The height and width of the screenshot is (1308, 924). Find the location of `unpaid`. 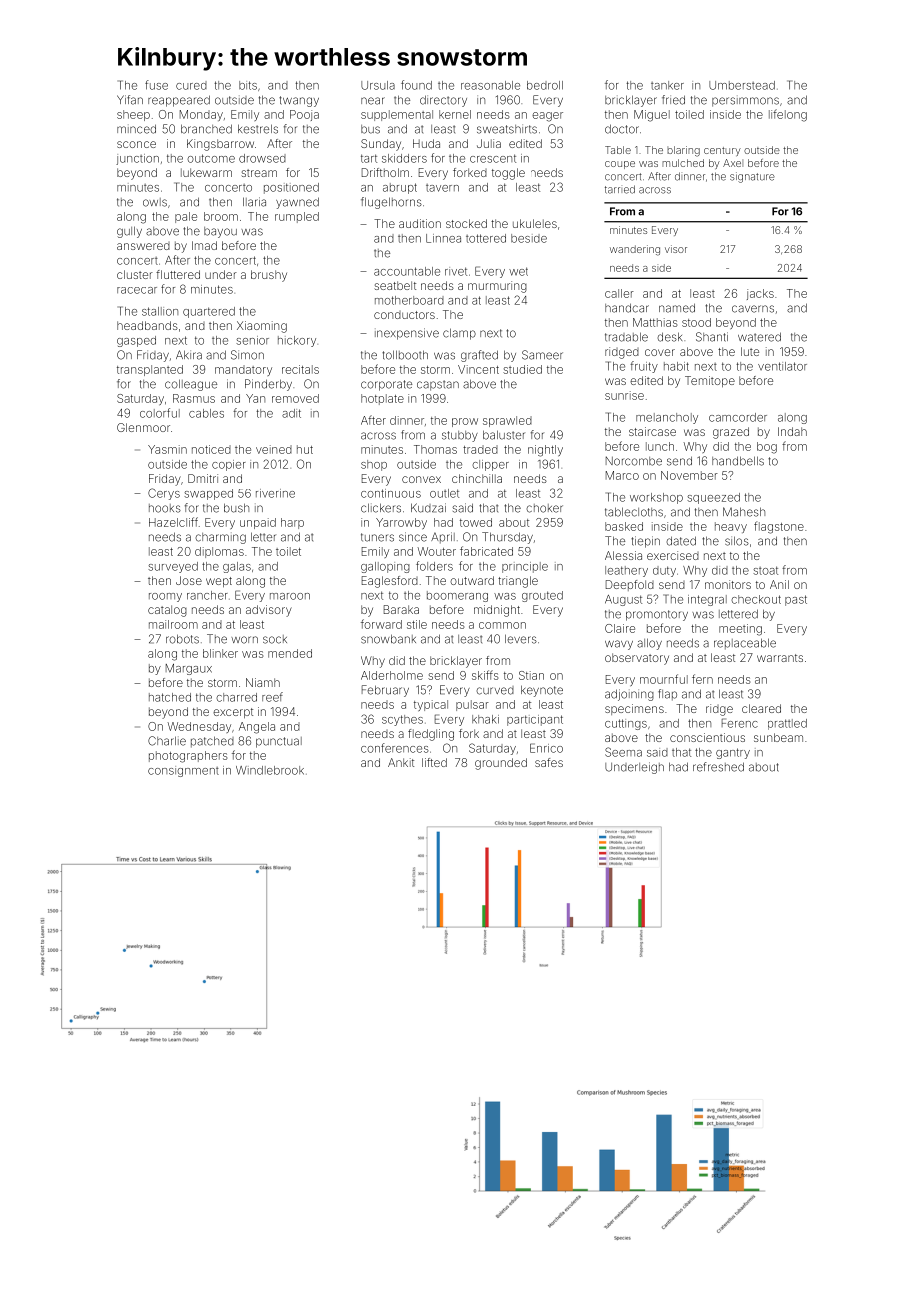

unpaid is located at coordinates (258, 523).
